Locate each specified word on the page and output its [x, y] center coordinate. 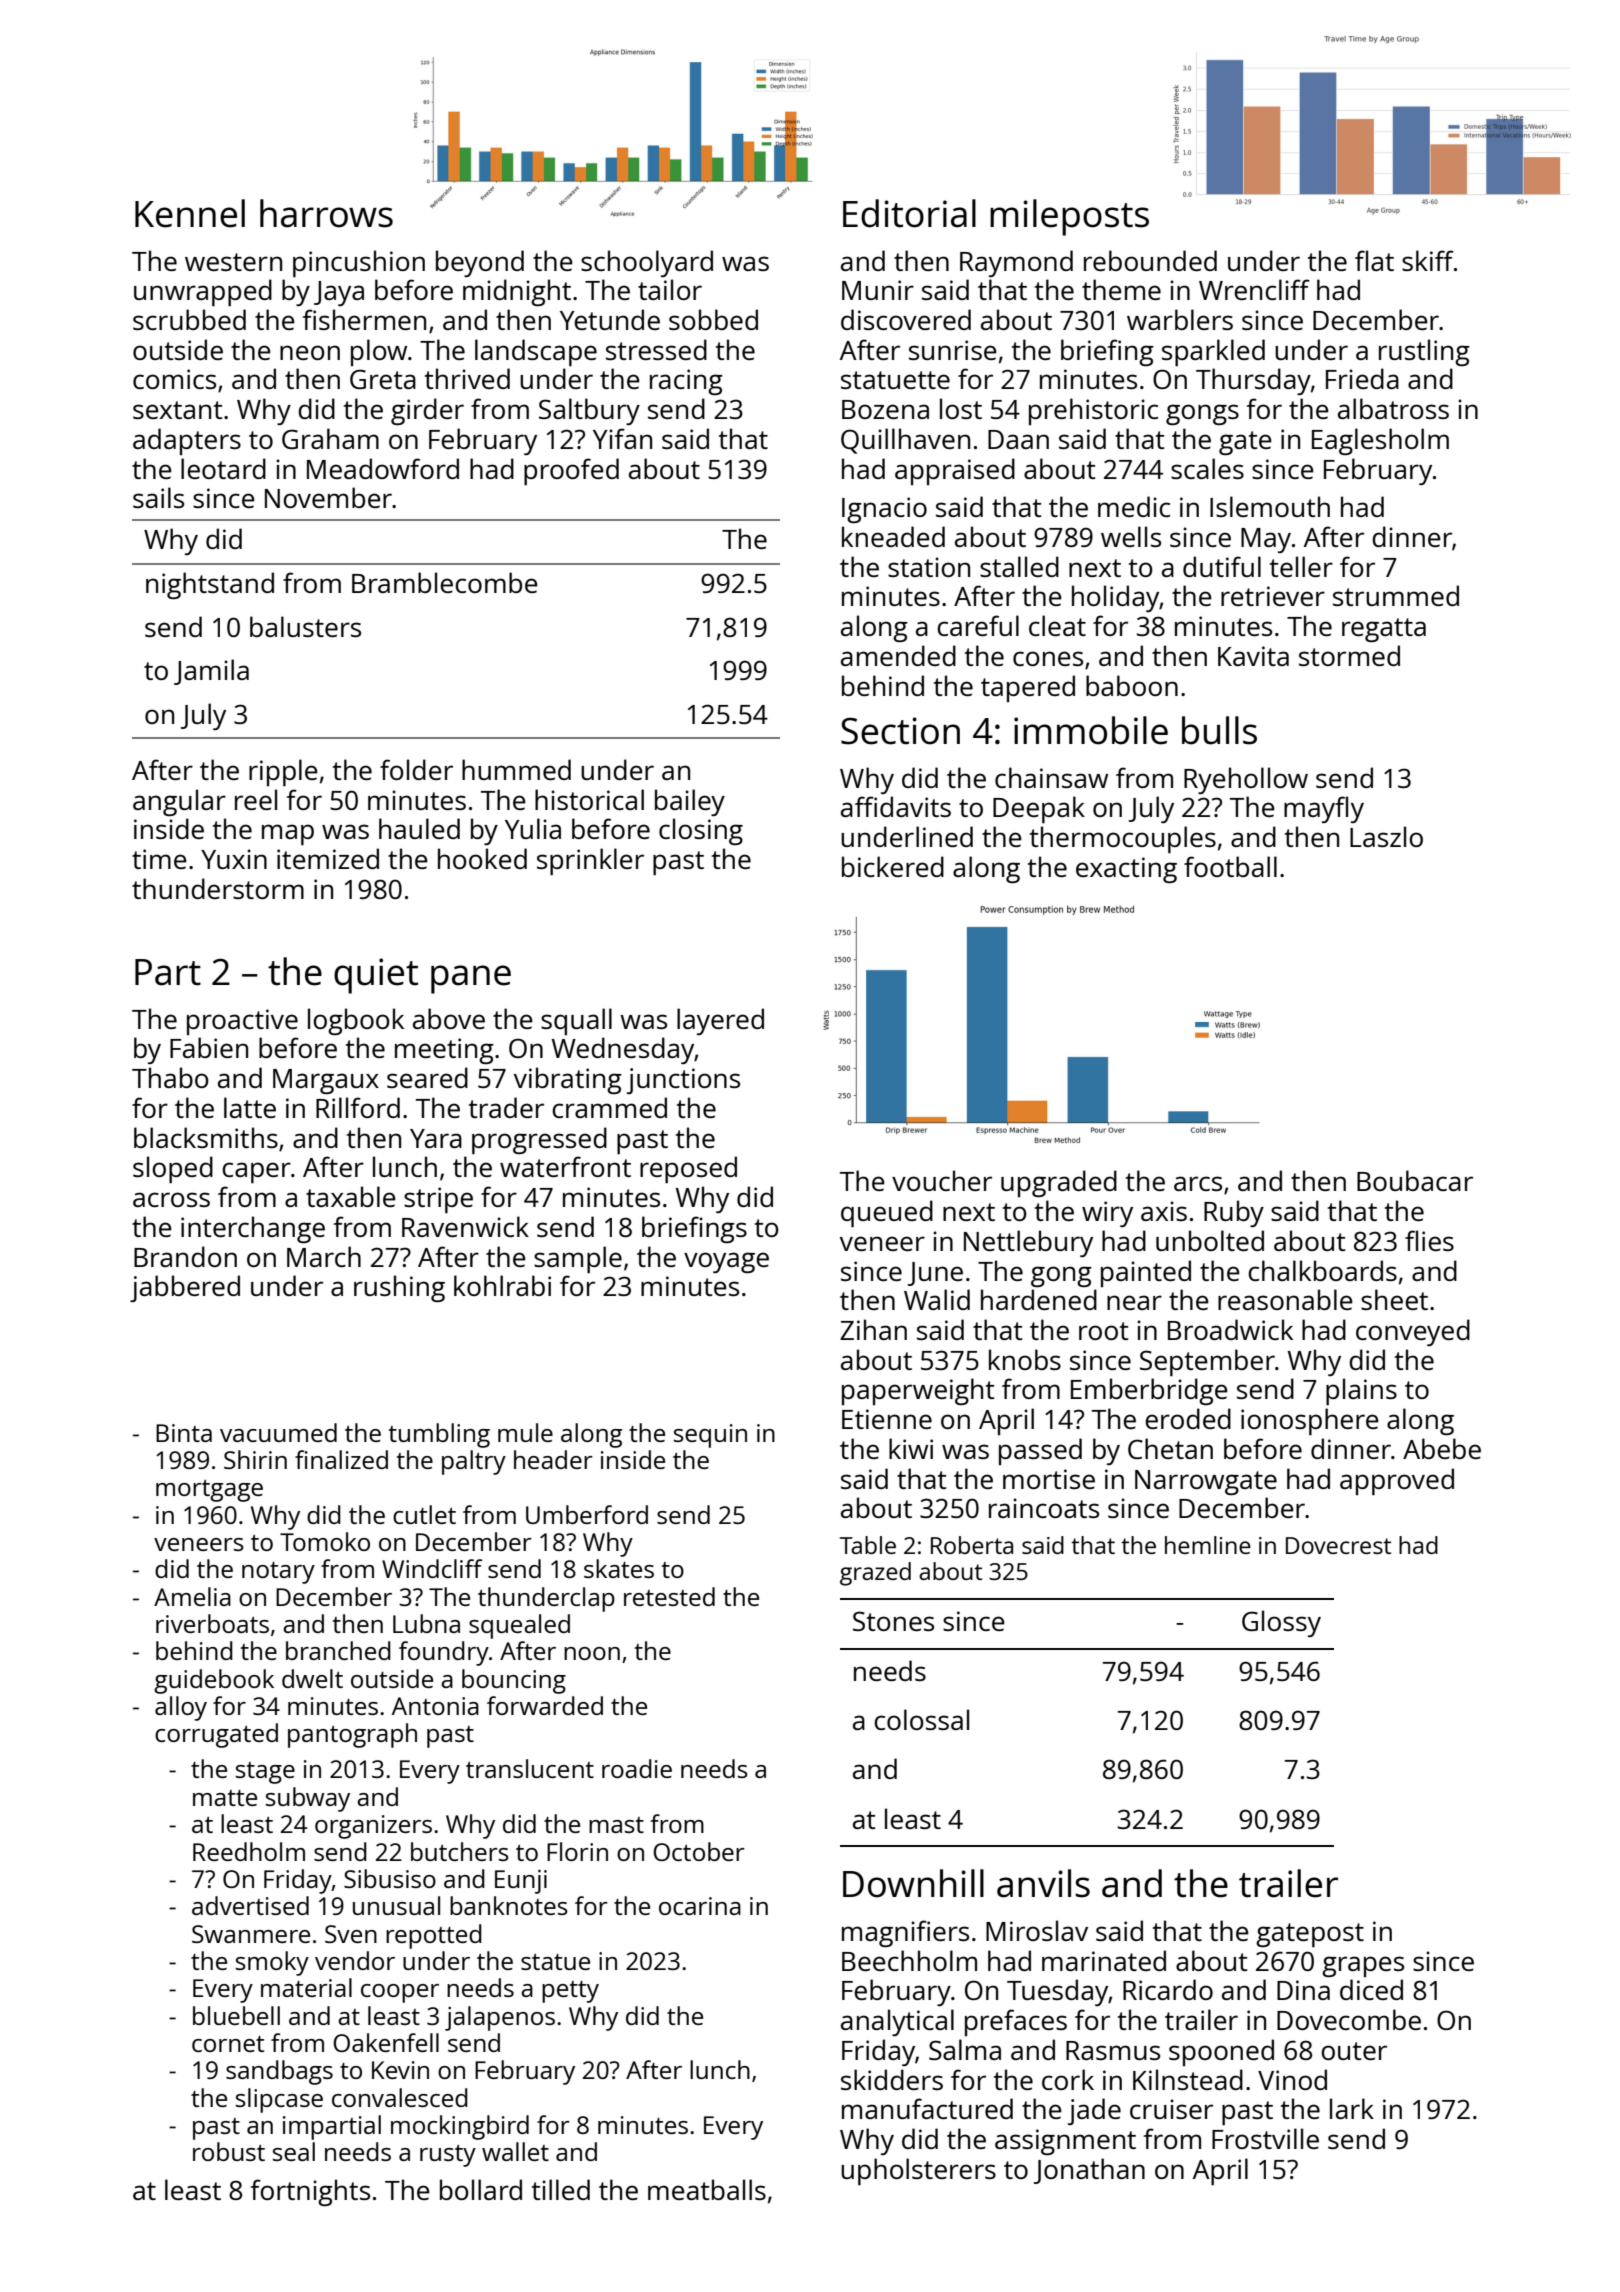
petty [570, 1992]
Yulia [533, 828]
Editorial [909, 213]
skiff [1428, 260]
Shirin [255, 1459]
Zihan [873, 1329]
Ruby [1234, 1213]
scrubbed [189, 319]
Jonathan [1089, 2171]
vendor [355, 1960]
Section [900, 731]
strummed [1396, 595]
